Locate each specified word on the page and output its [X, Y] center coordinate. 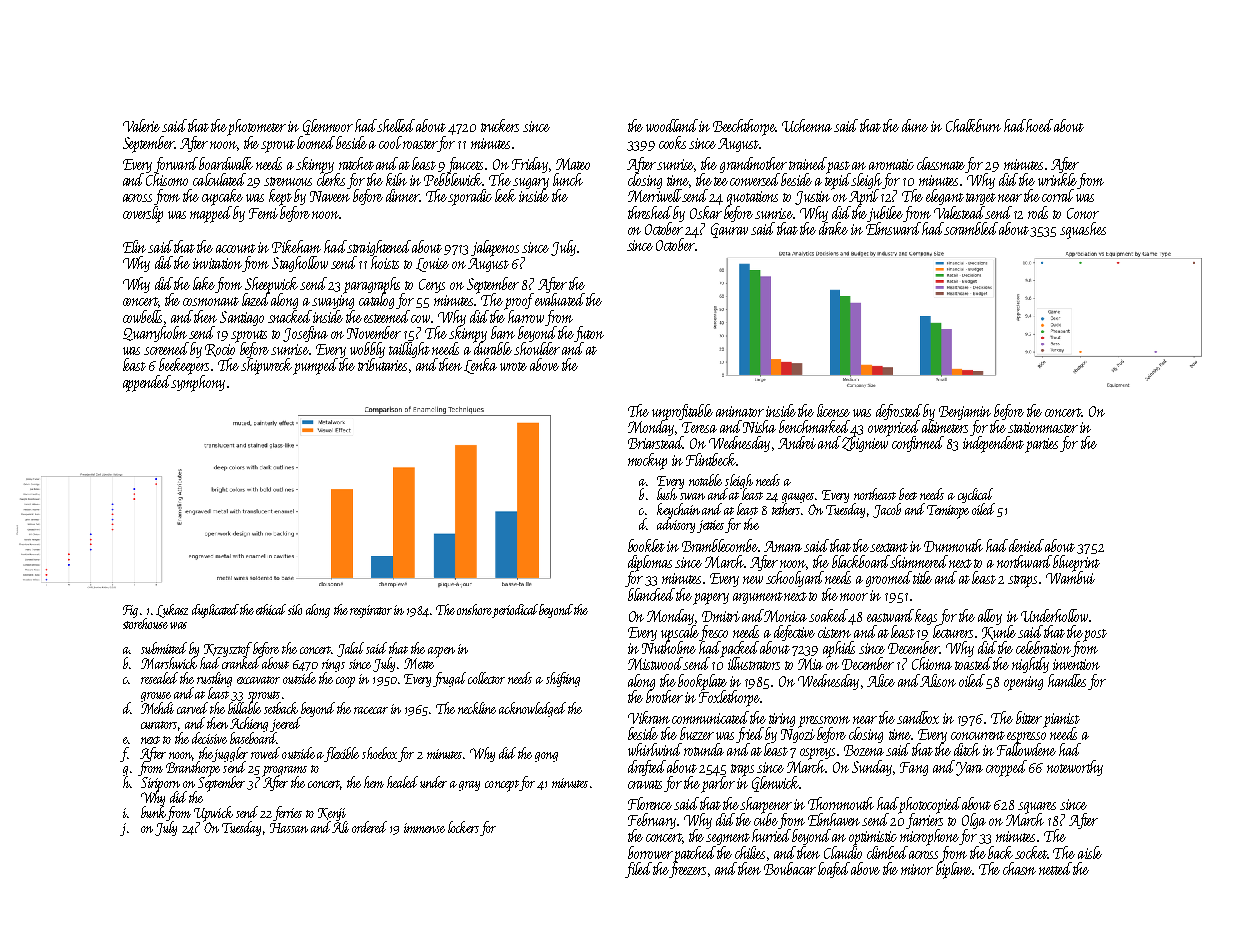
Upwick [213, 814]
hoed [1040, 125]
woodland [672, 125]
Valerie [141, 125]
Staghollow [300, 264]
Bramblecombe [720, 545]
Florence [650, 803]
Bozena [864, 750]
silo [295, 609]
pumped [316, 366]
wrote [513, 366]
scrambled [971, 228]
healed [402, 782]
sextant [889, 547]
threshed [650, 212]
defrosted [899, 412]
